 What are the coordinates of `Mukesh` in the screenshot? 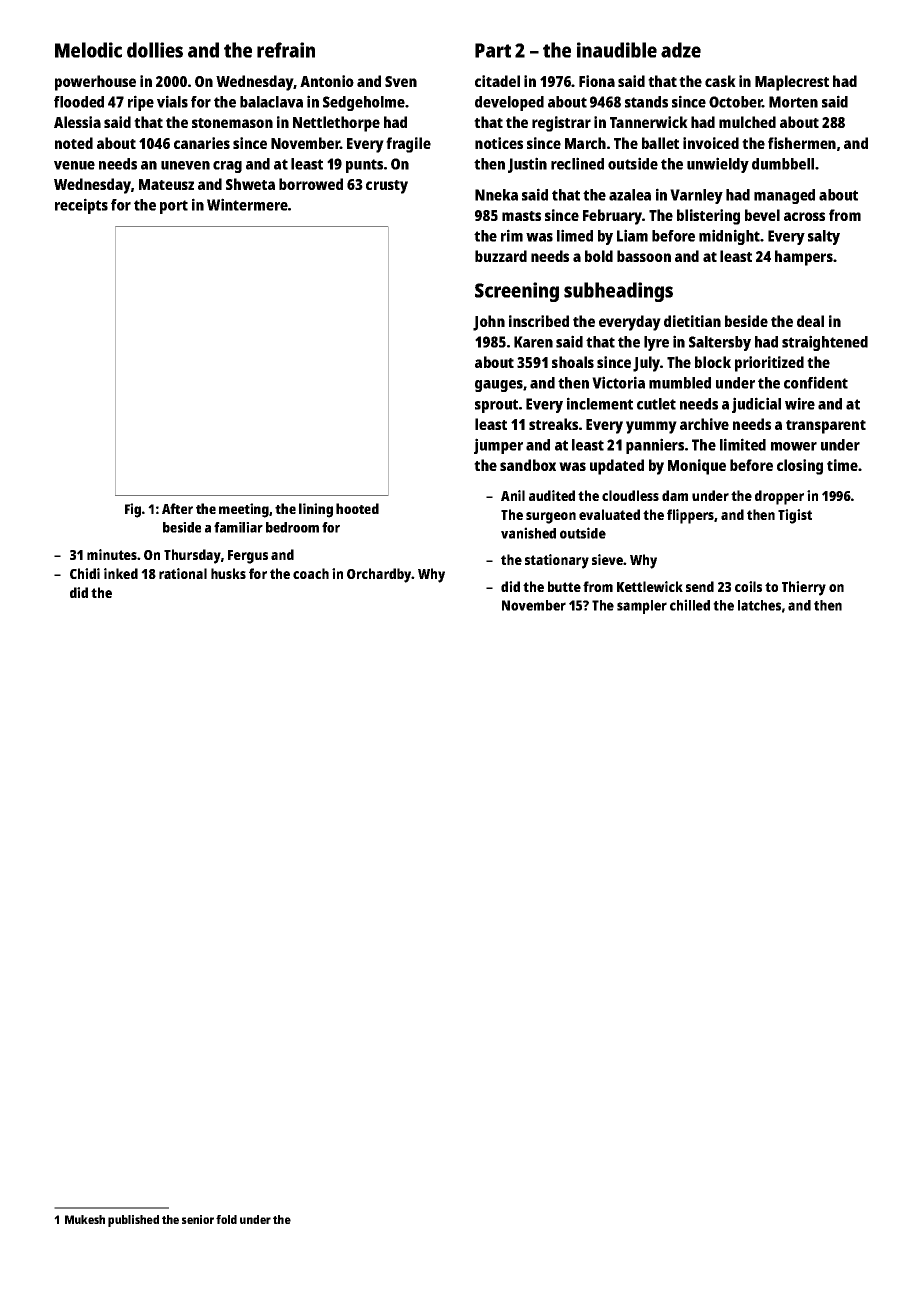 It's located at (85, 1219).
